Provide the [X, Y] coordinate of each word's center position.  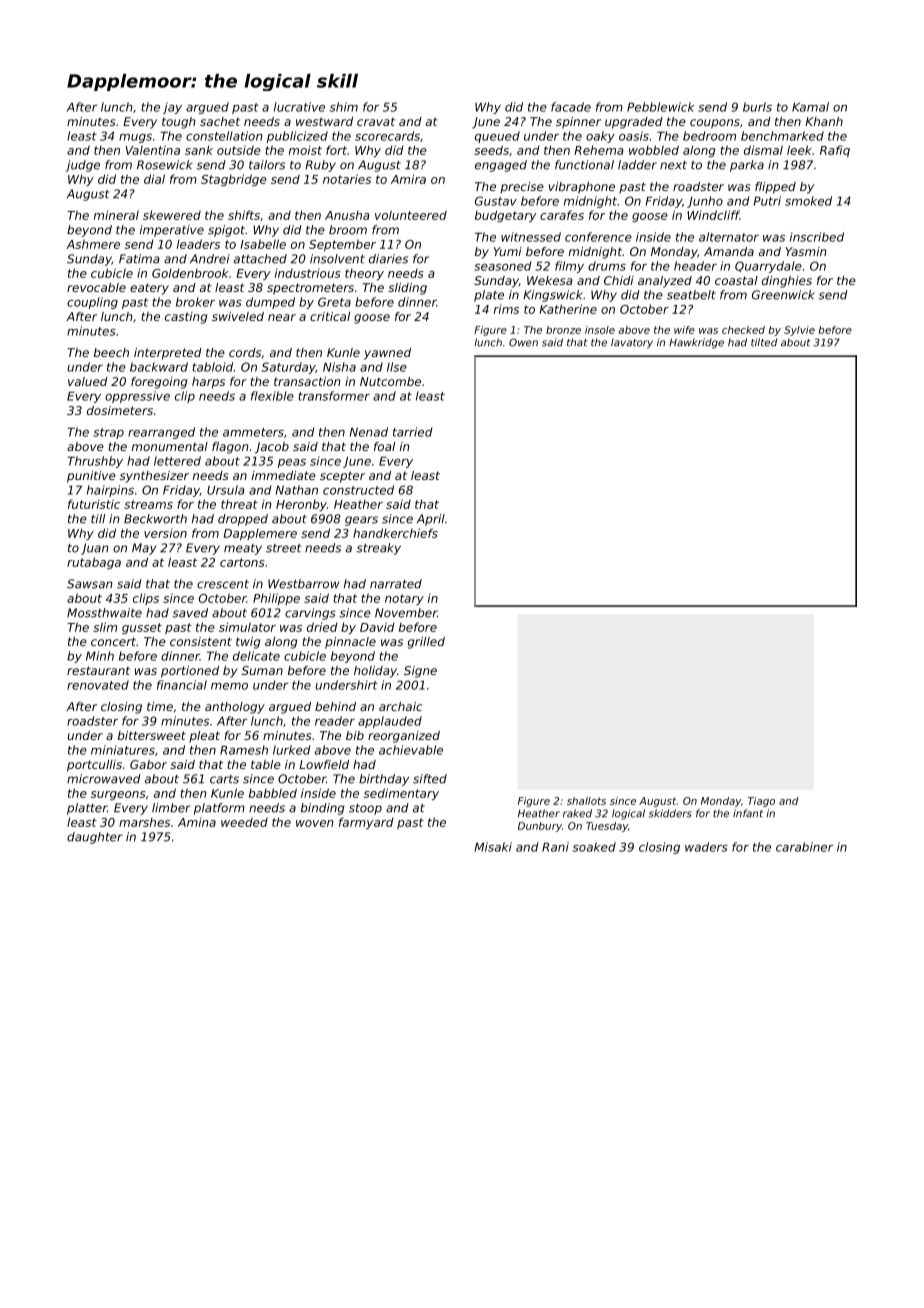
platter [87, 809]
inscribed [817, 237]
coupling [92, 303]
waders [706, 847]
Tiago [761, 802]
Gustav [496, 201]
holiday [375, 672]
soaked [594, 847]
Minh [100, 656]
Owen [523, 342]
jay [172, 108]
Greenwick [783, 295]
